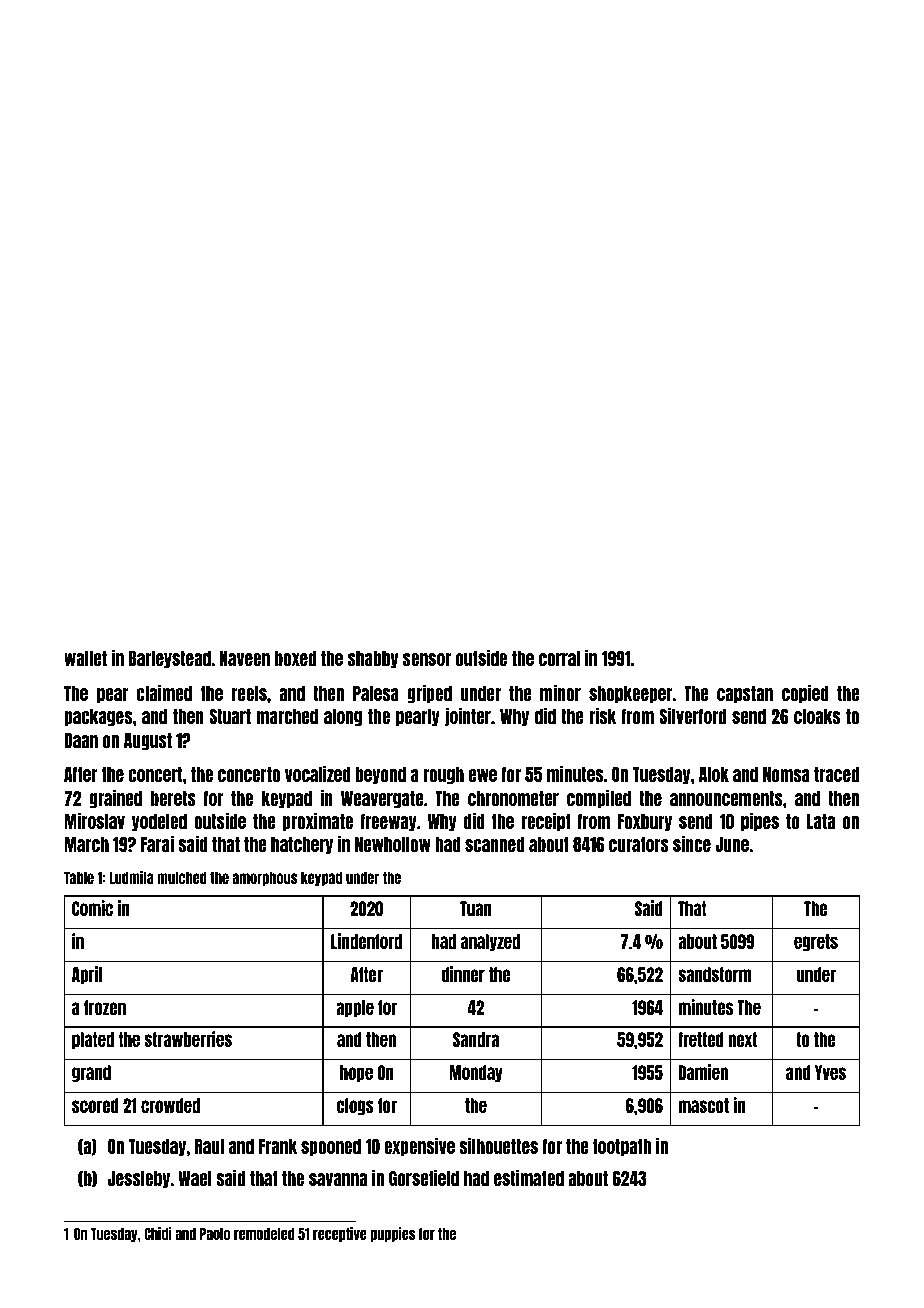 This screenshot has width=924, height=1308. I want to click on June, so click(732, 844).
